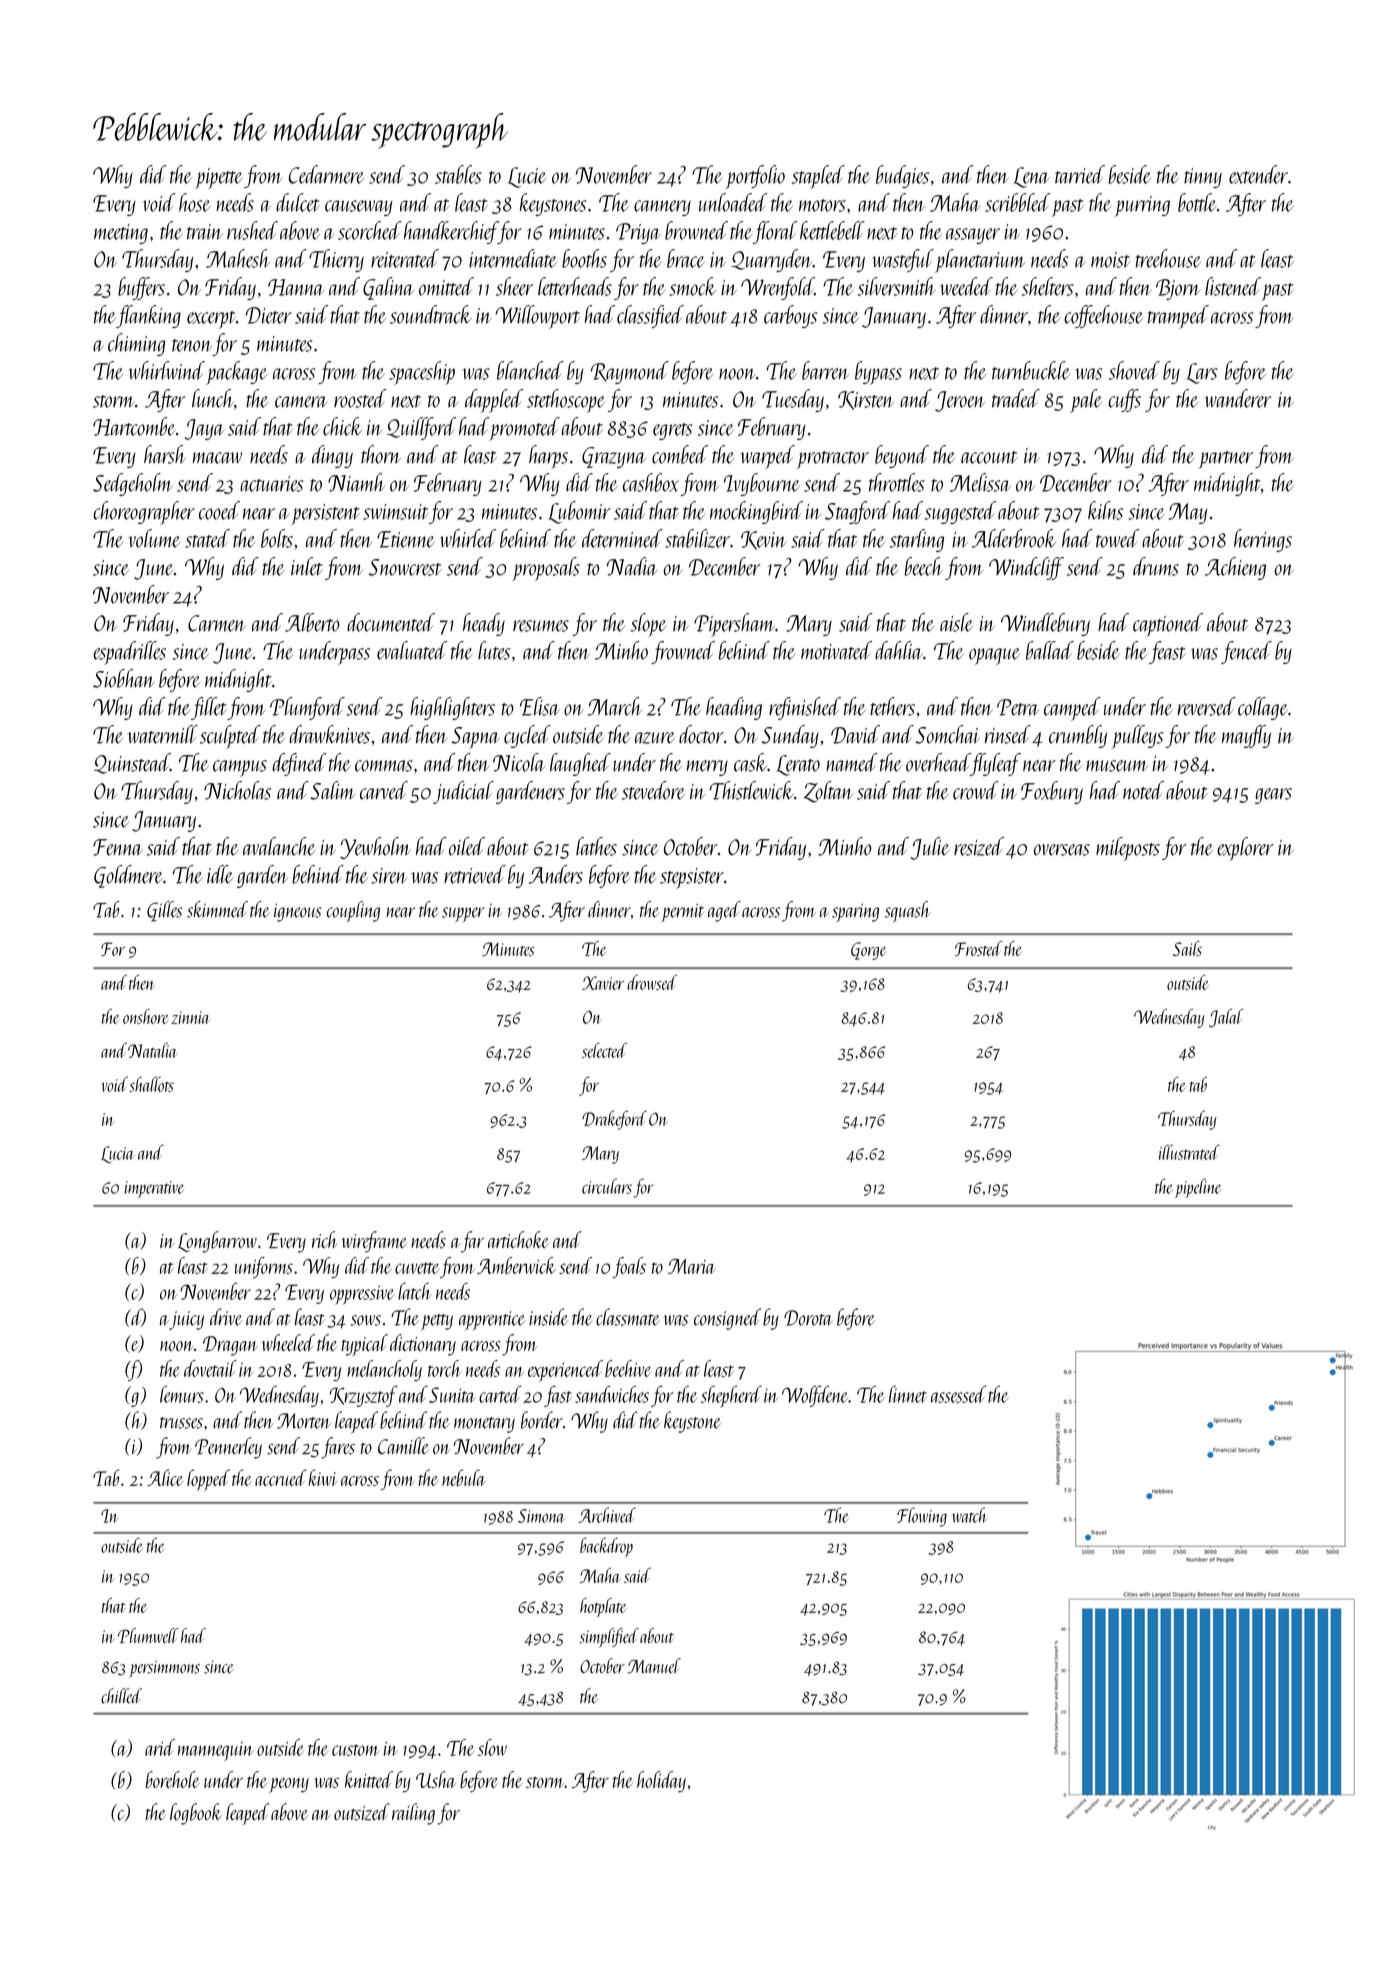 This image has height=1969, width=1386. What do you see at coordinates (374, 1242) in the image?
I see `wireframe` at bounding box center [374, 1242].
